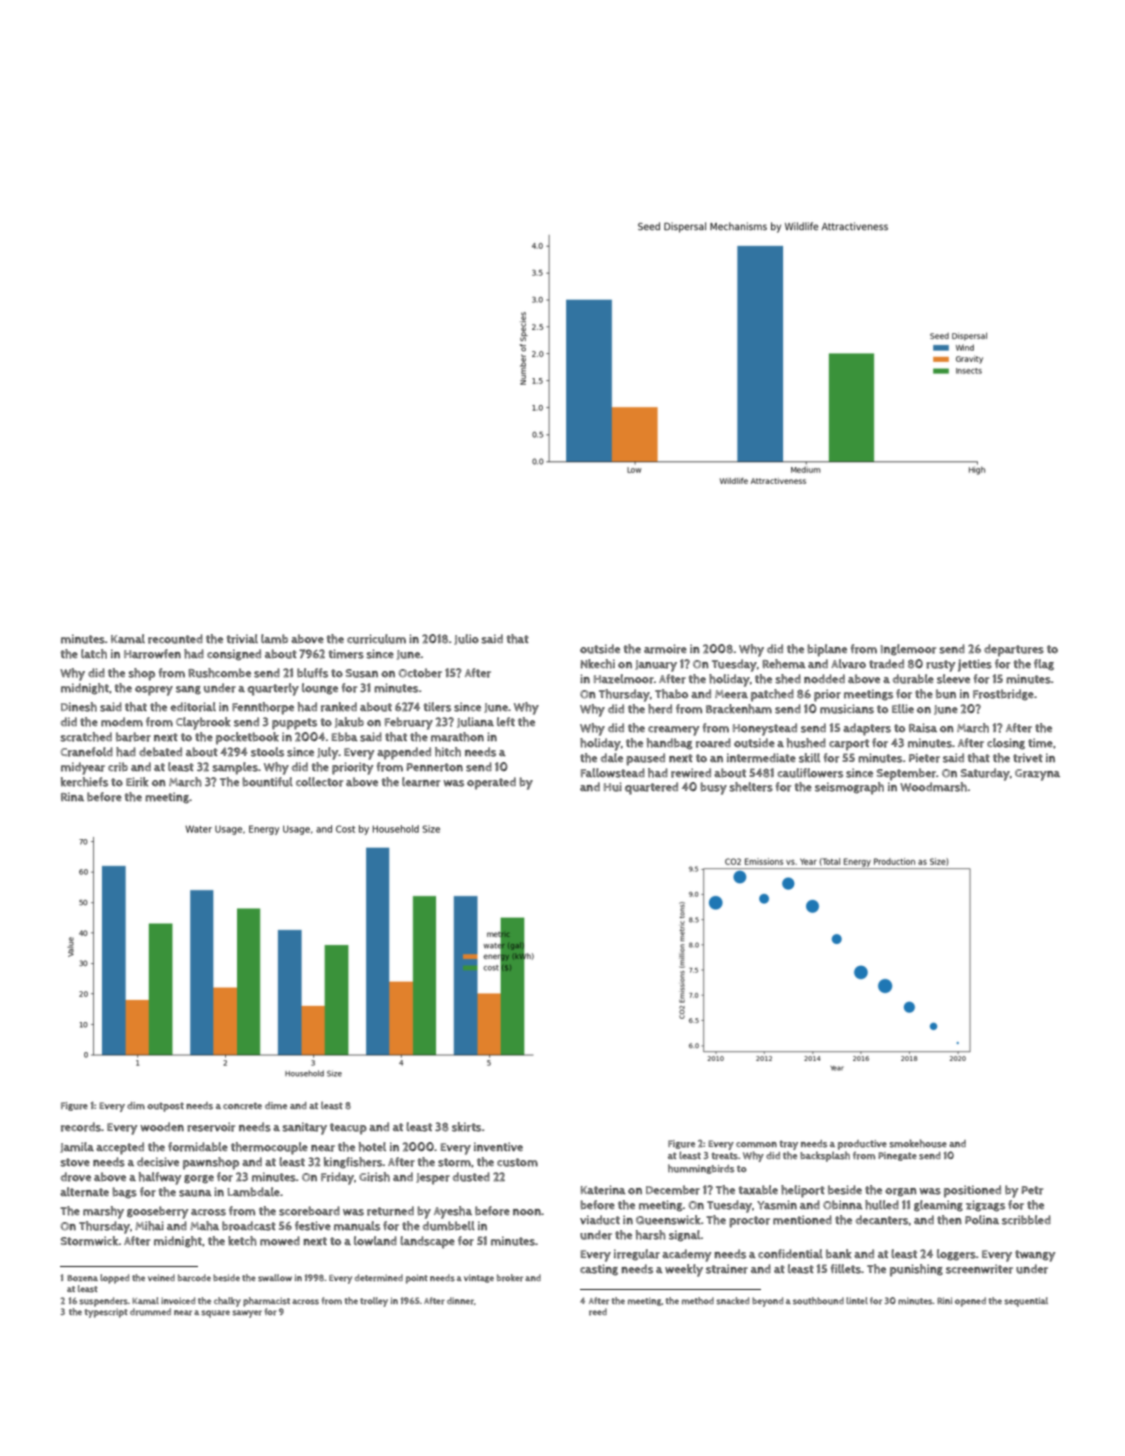  I want to click on trivial, so click(242, 639).
